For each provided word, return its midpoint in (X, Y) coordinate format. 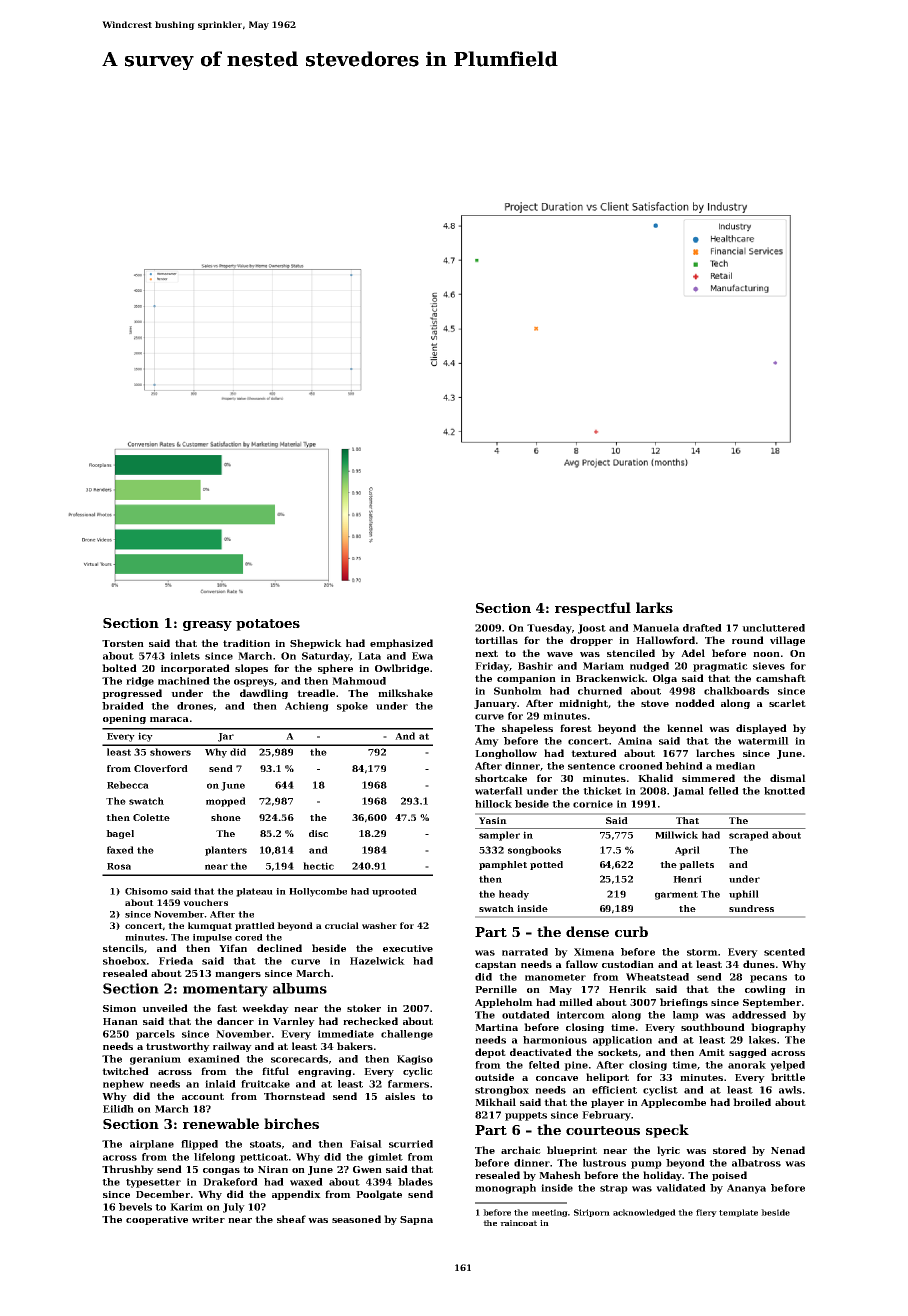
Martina (496, 1027)
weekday (265, 1009)
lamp (686, 1016)
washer (379, 925)
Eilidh (118, 1109)
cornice (593, 804)
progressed (132, 694)
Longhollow (506, 754)
